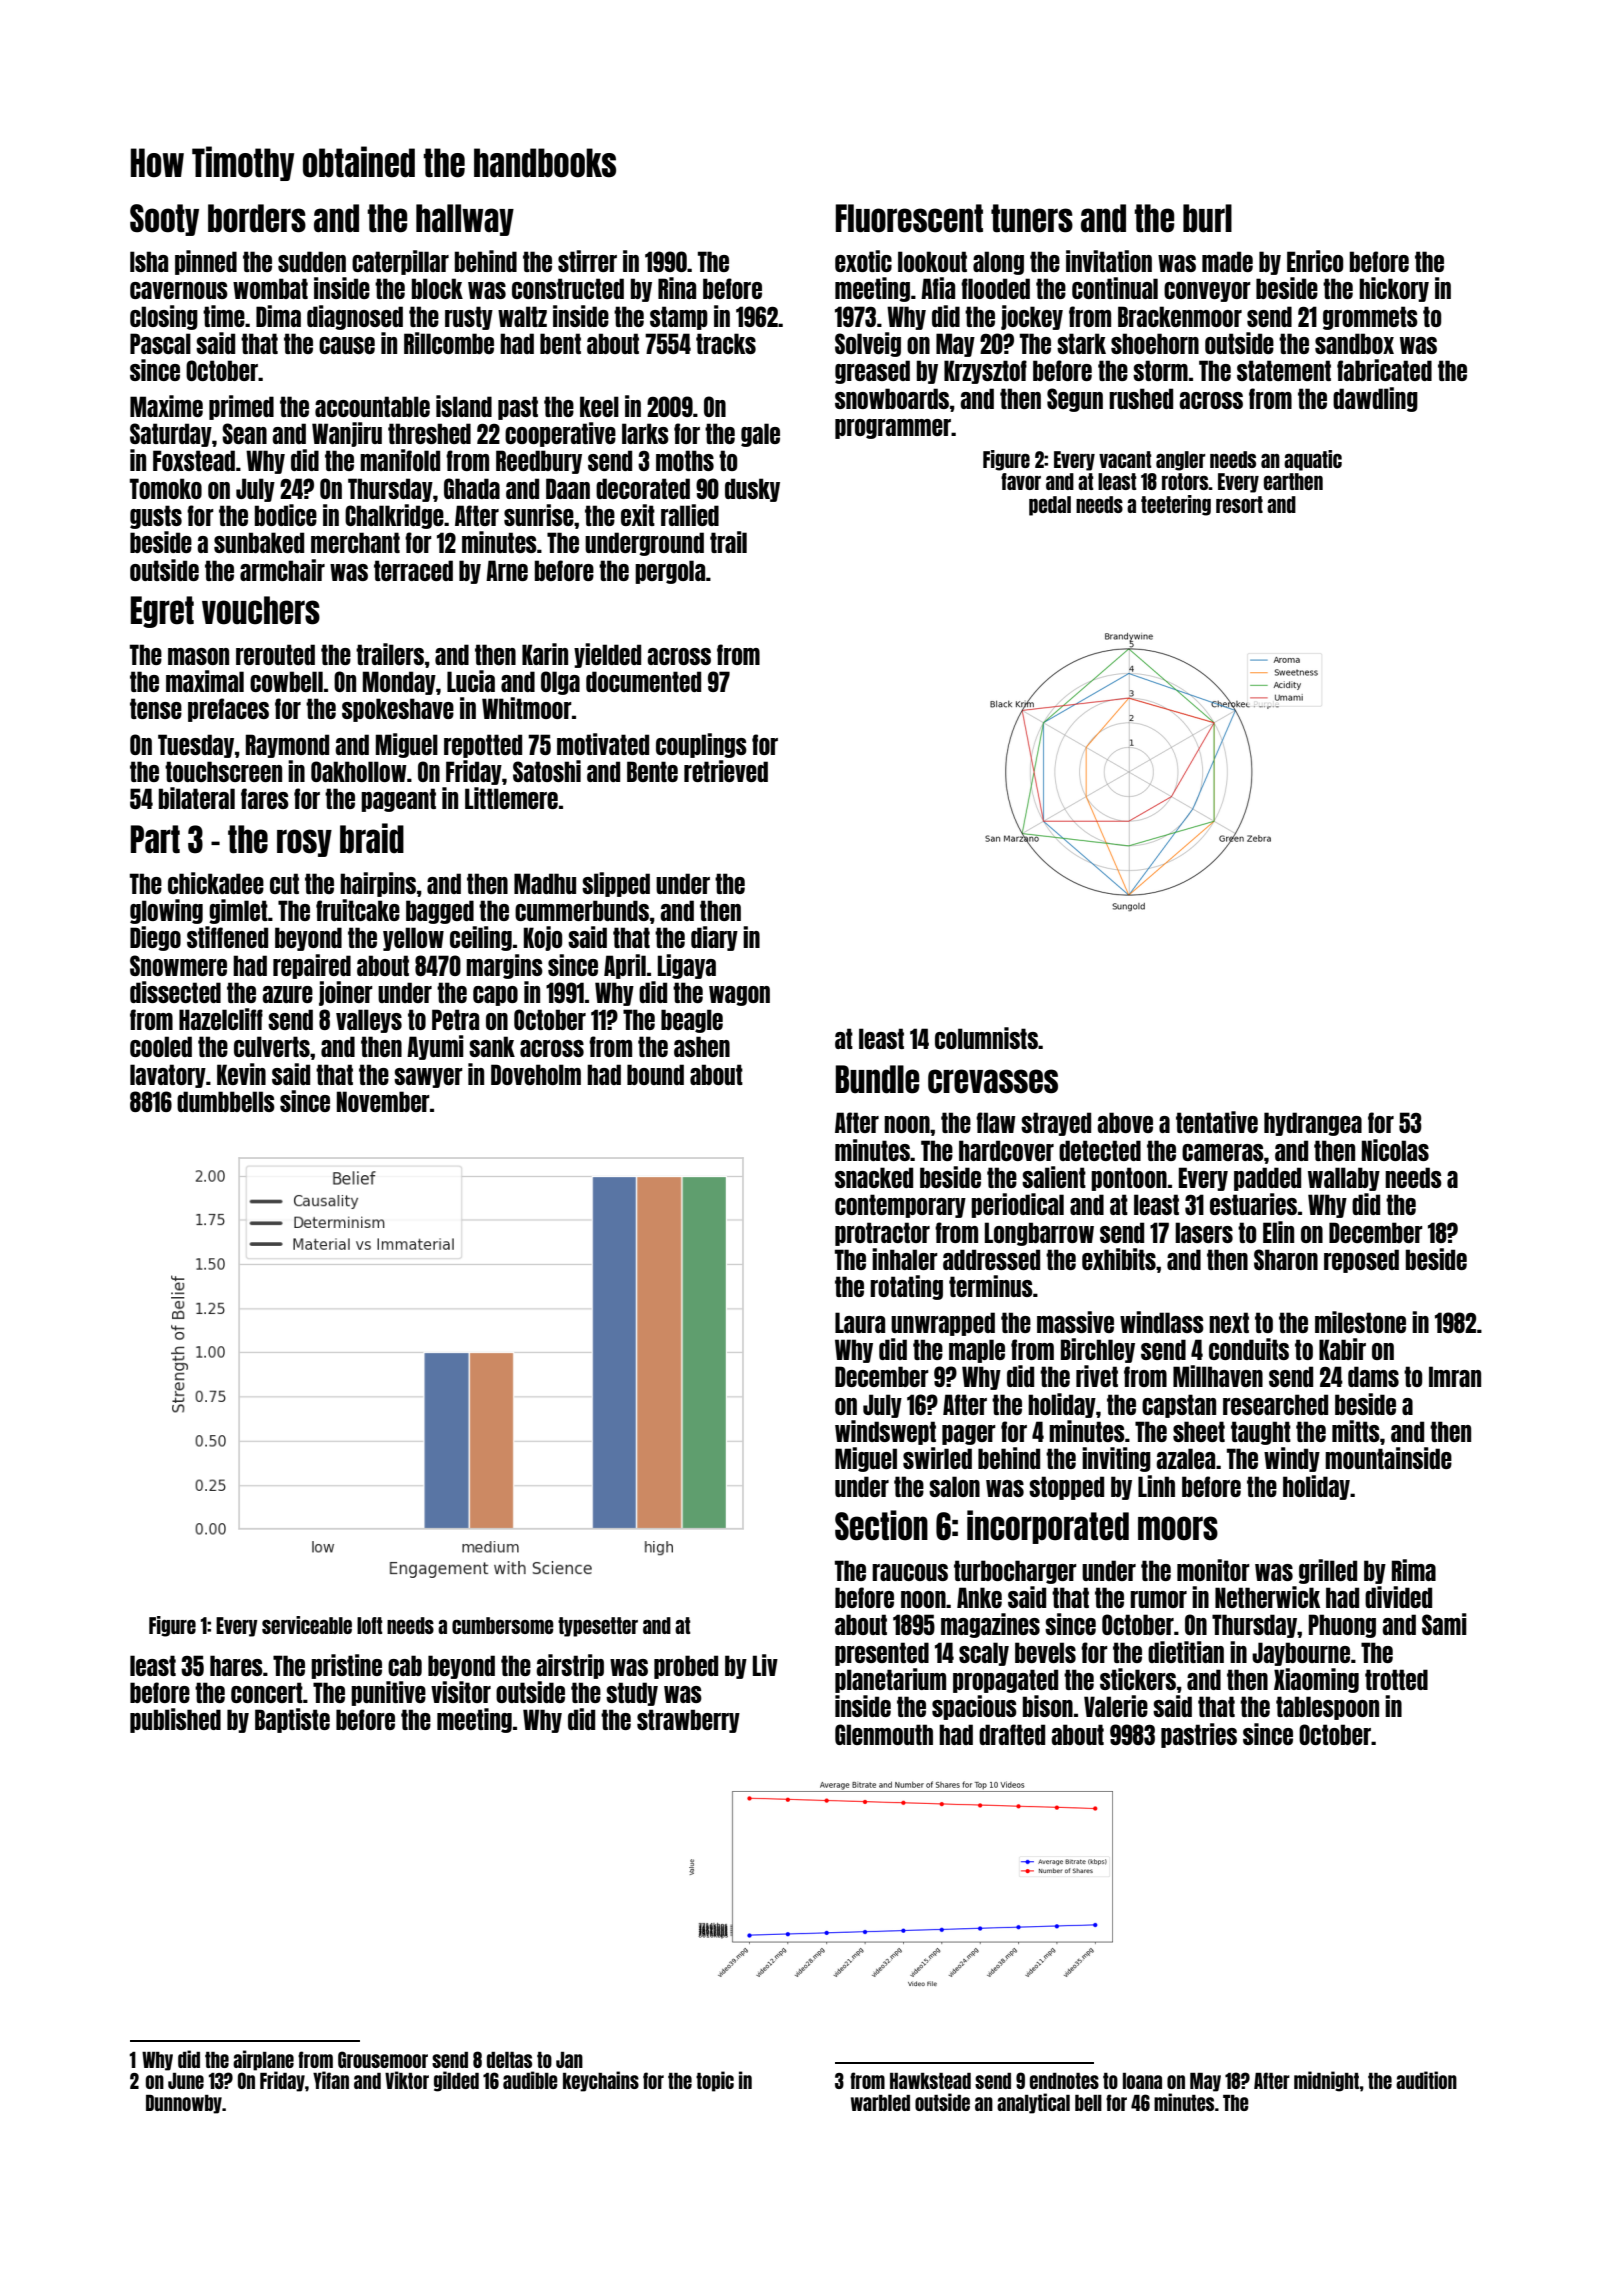 The width and height of the screenshot is (1620, 2292). Describe the element at coordinates (168, 1076) in the screenshot. I see `lavatory` at that location.
